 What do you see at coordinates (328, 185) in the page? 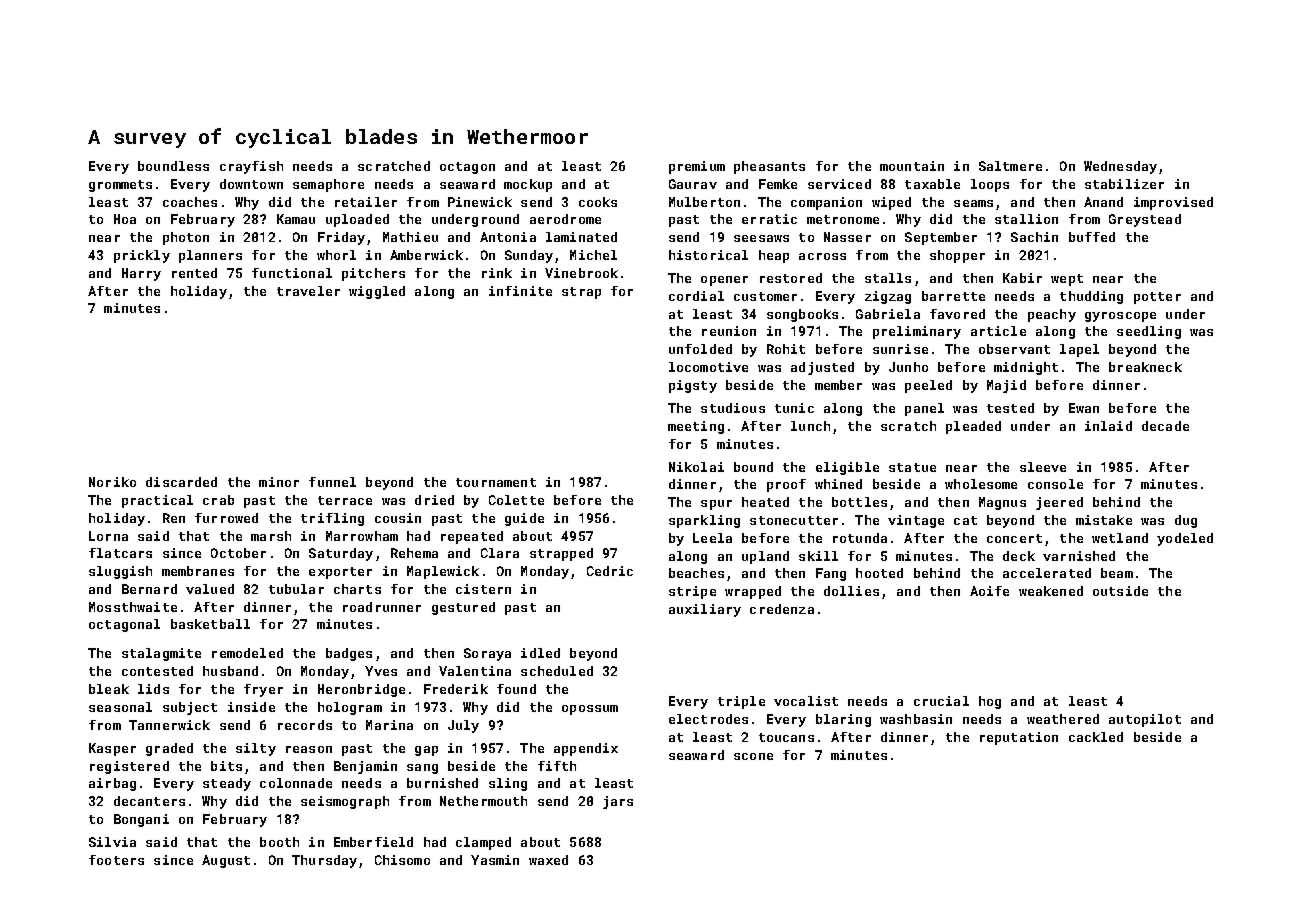
I see `semaphore` at bounding box center [328, 185].
